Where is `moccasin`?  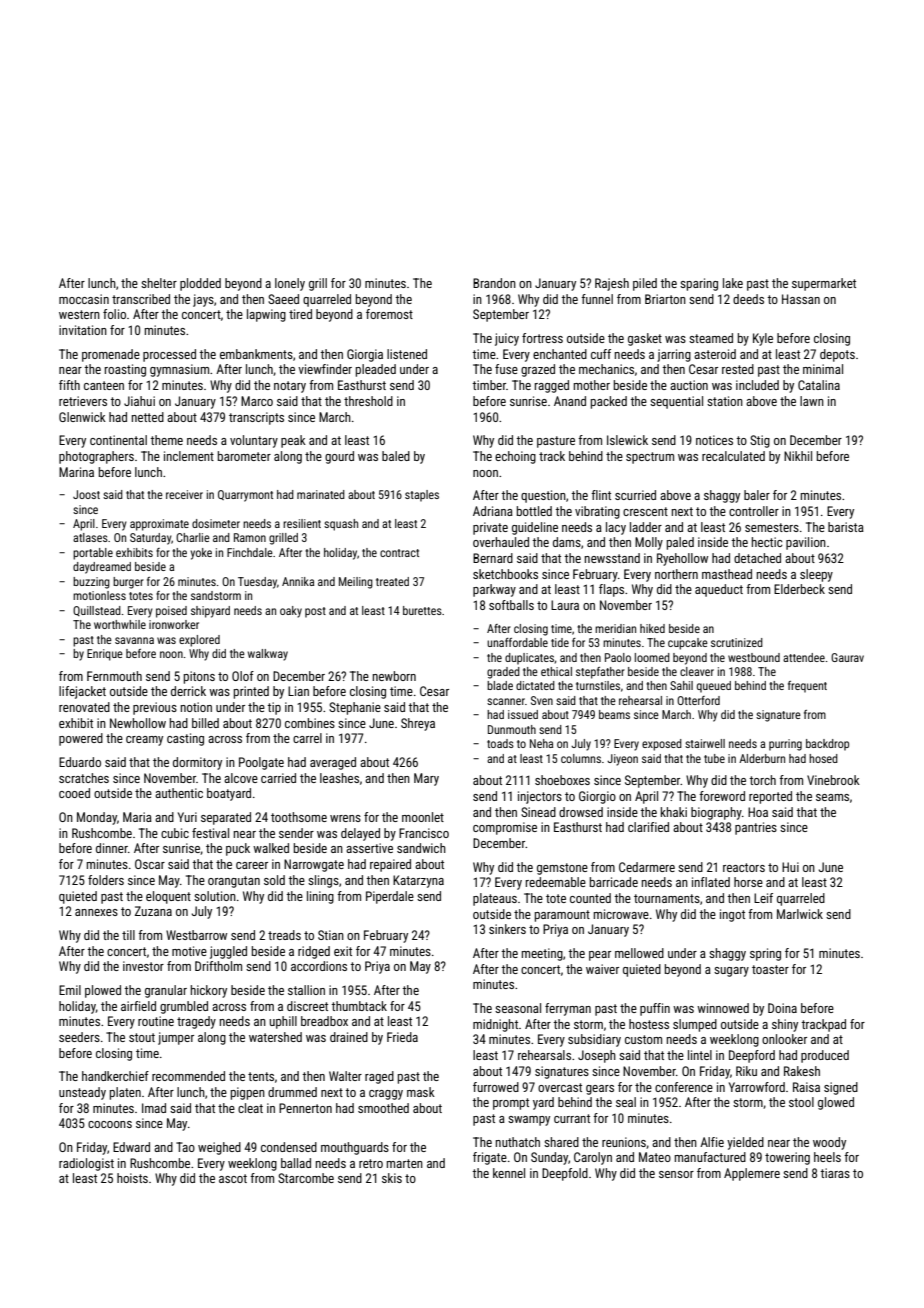
moccasin is located at coordinates (84, 299).
